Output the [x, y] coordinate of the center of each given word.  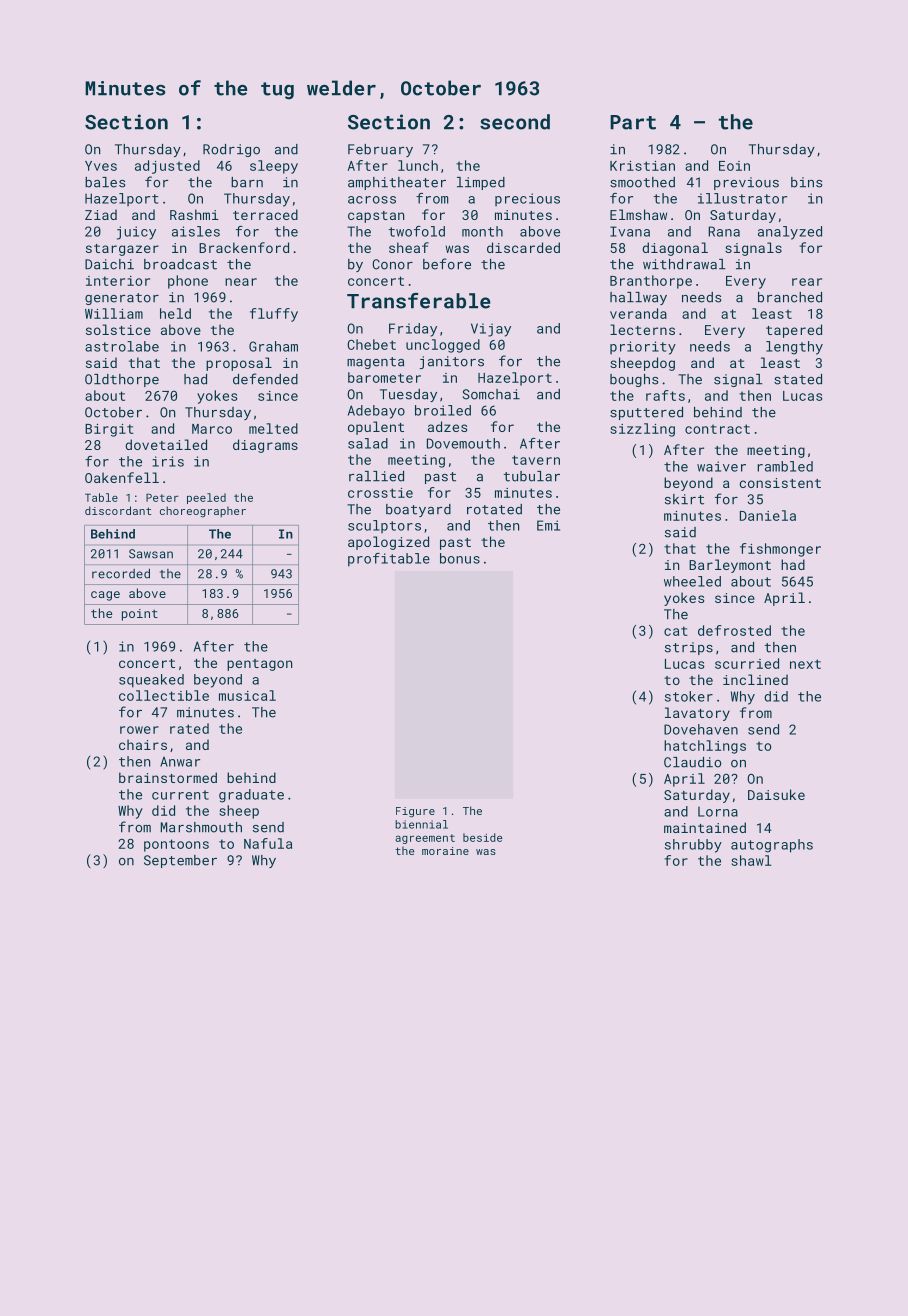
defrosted [734, 630]
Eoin [734, 166]
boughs [634, 380]
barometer [384, 377]
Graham [273, 346]
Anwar [180, 762]
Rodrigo [231, 150]
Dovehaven [701, 729]
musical [247, 695]
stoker [689, 696]
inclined [755, 679]
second [515, 122]
